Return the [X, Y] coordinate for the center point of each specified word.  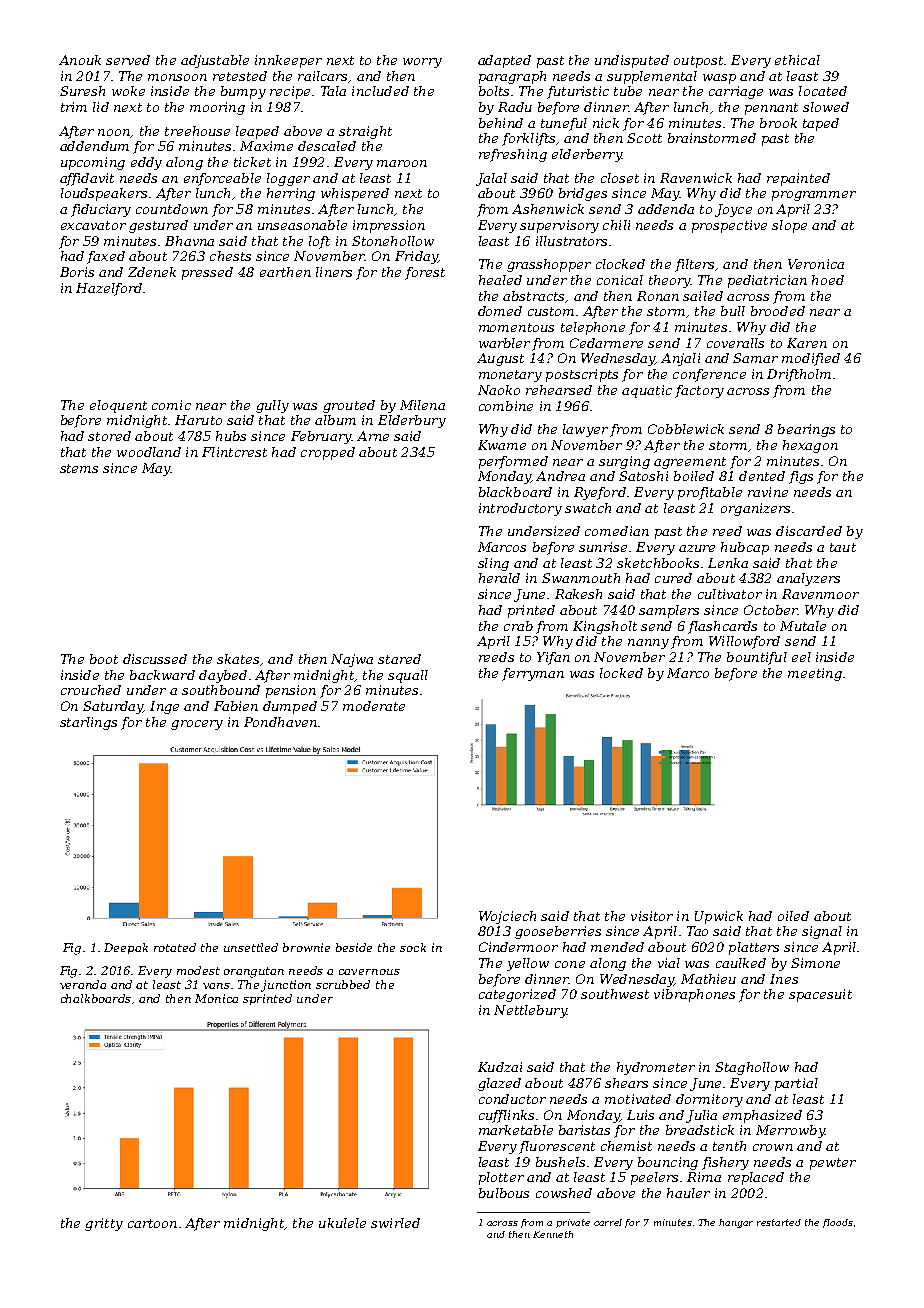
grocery [197, 725]
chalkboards [96, 998]
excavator [93, 225]
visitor [652, 916]
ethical [797, 60]
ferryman [533, 674]
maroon [402, 163]
